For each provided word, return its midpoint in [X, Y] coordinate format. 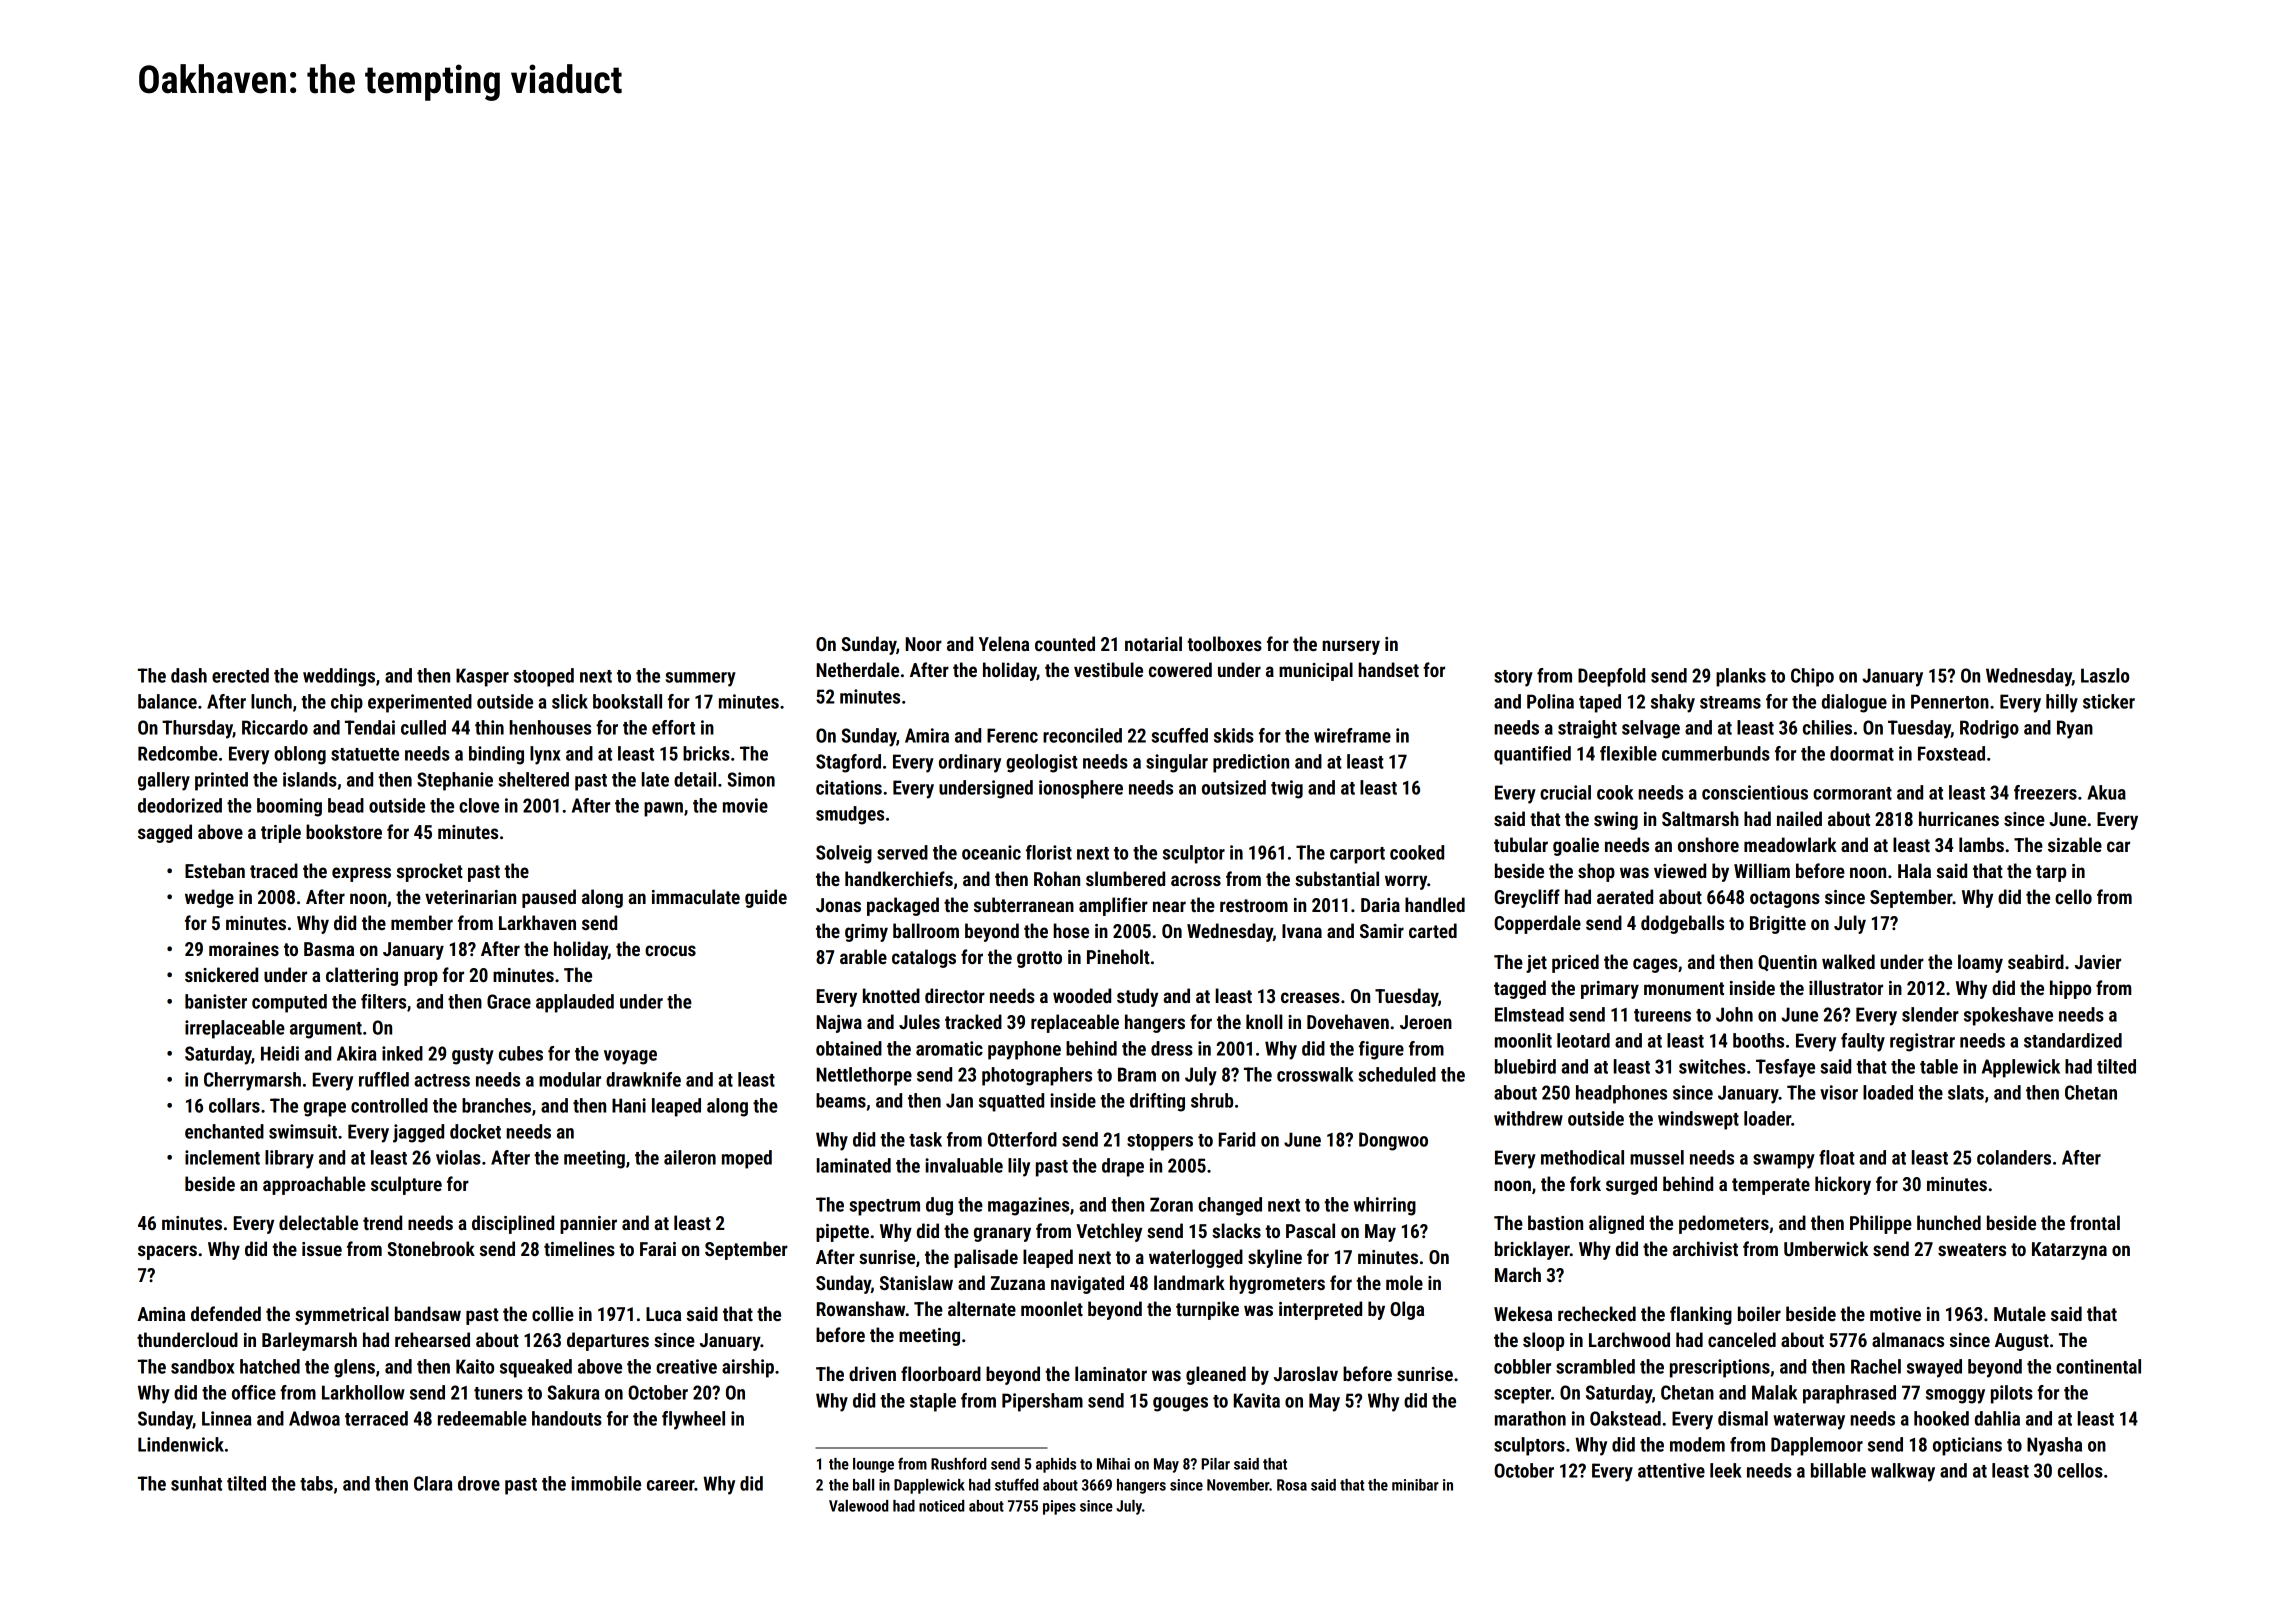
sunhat [196, 1483]
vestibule [1108, 669]
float [1837, 1157]
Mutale [2020, 1313]
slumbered [1125, 878]
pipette [842, 1233]
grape [325, 1109]
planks [1741, 677]
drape [1123, 1167]
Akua [2106, 792]
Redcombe [178, 753]
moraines [244, 949]
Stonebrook [431, 1248]
